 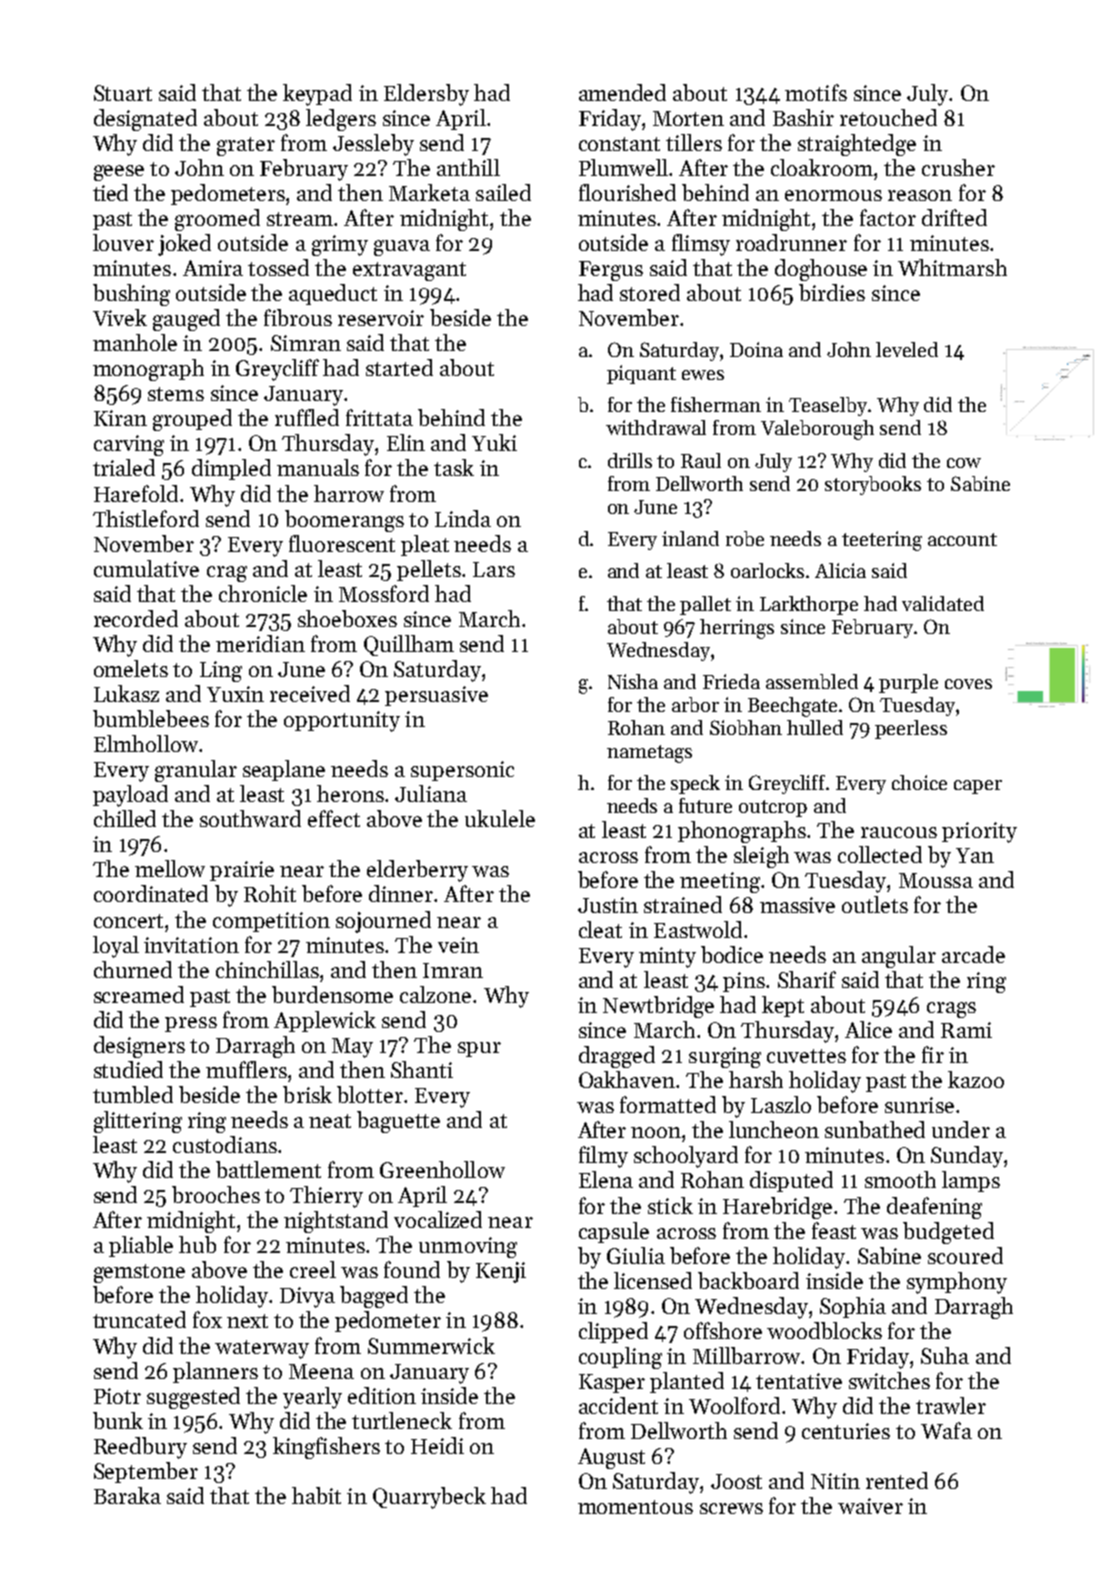 What do you see at coordinates (494, 569) in the screenshot?
I see `Lars` at bounding box center [494, 569].
